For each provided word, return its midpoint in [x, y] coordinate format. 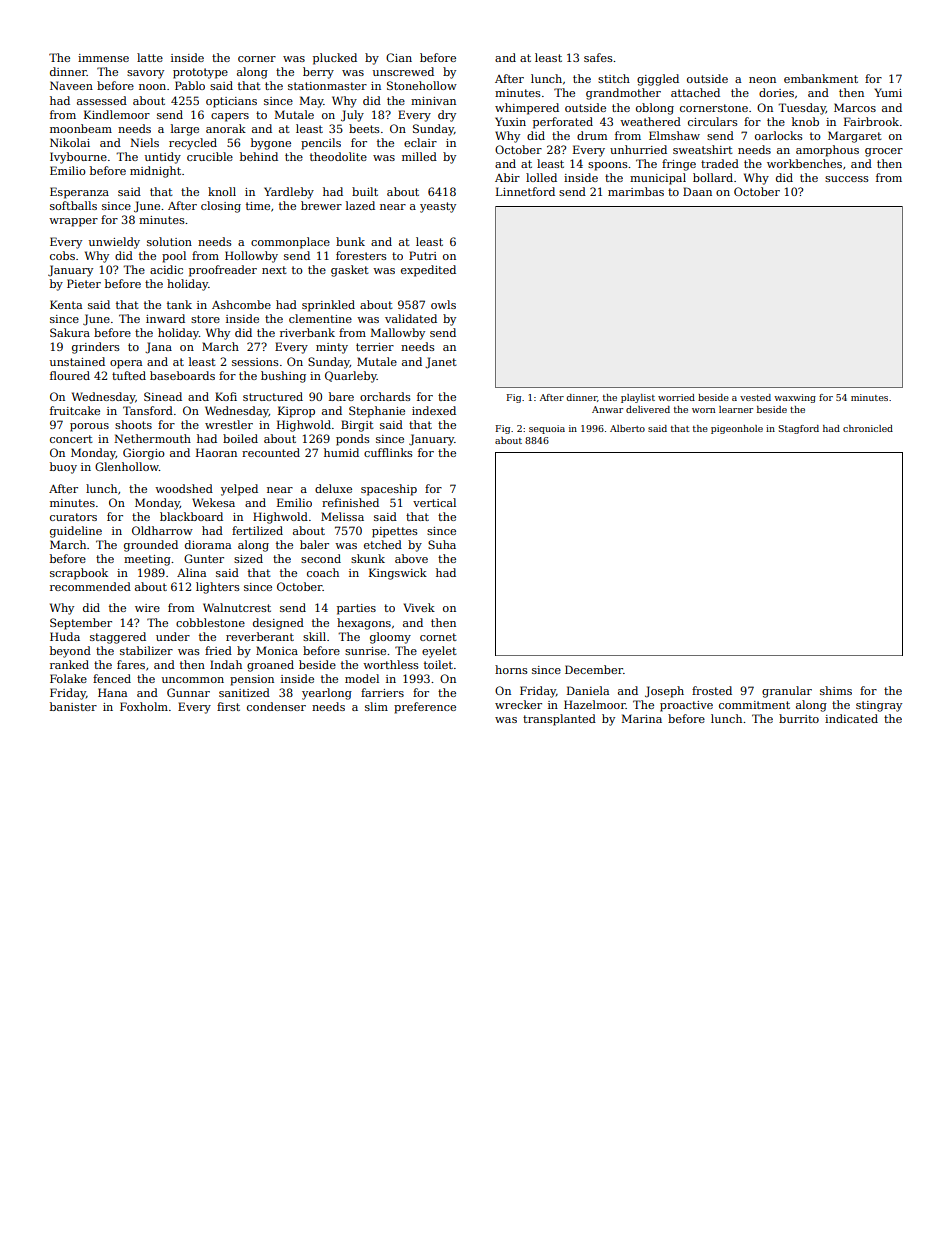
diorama [208, 544]
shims [836, 690]
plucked [335, 59]
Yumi [888, 92]
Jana [158, 348]
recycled [193, 144]
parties [356, 609]
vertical [434, 502]
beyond [70, 652]
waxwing [795, 398]
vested [755, 397]
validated [411, 318]
